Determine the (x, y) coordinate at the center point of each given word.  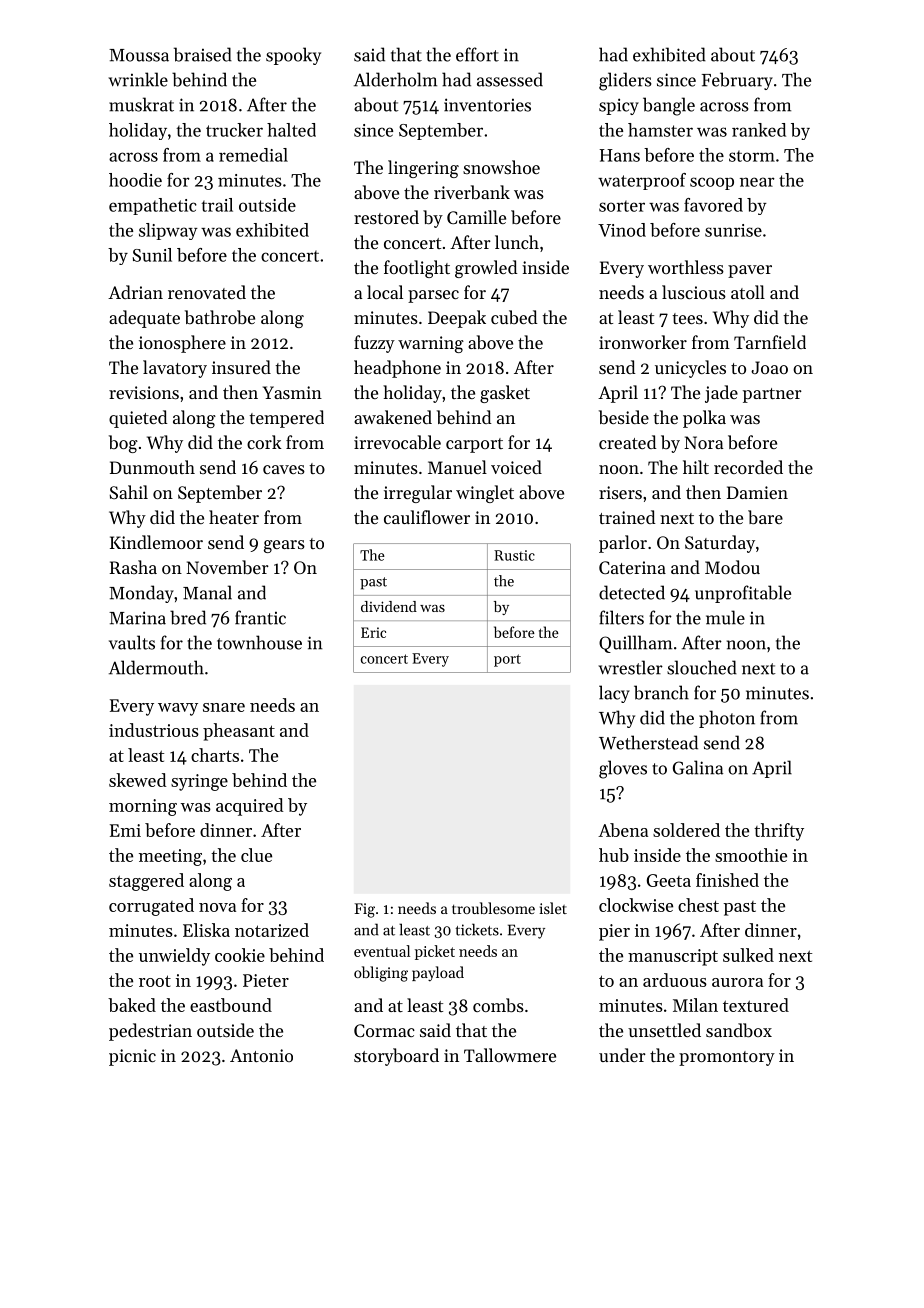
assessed (510, 79)
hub (614, 855)
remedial (253, 155)
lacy (614, 694)
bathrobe (220, 317)
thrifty (779, 832)
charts (215, 755)
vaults (132, 642)
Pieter (266, 980)
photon (727, 719)
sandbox (739, 1030)
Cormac (384, 1030)
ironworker (643, 342)
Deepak (457, 319)
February (737, 81)
